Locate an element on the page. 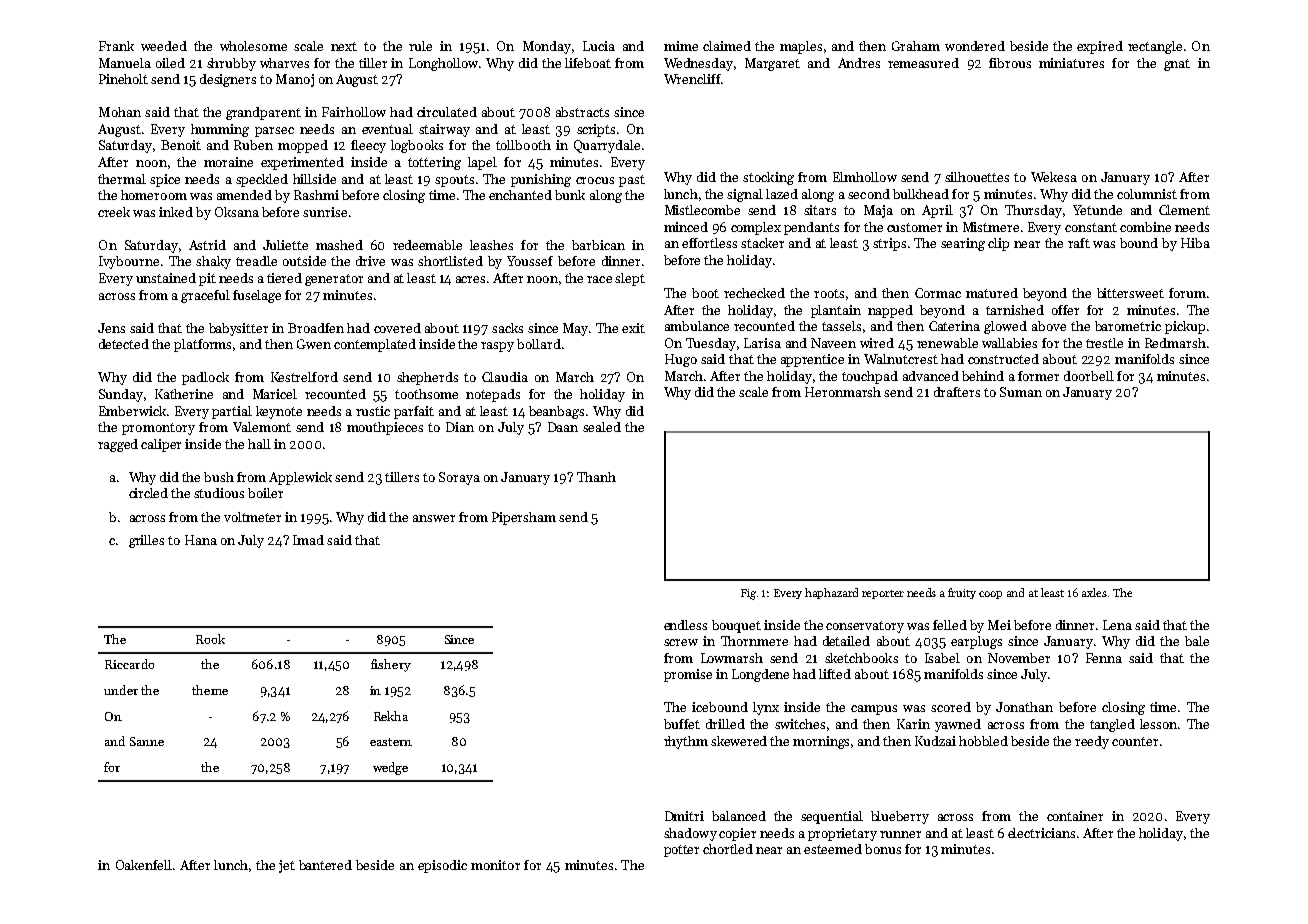 The width and height of the document is (1308, 924). Suman is located at coordinates (1021, 392).
